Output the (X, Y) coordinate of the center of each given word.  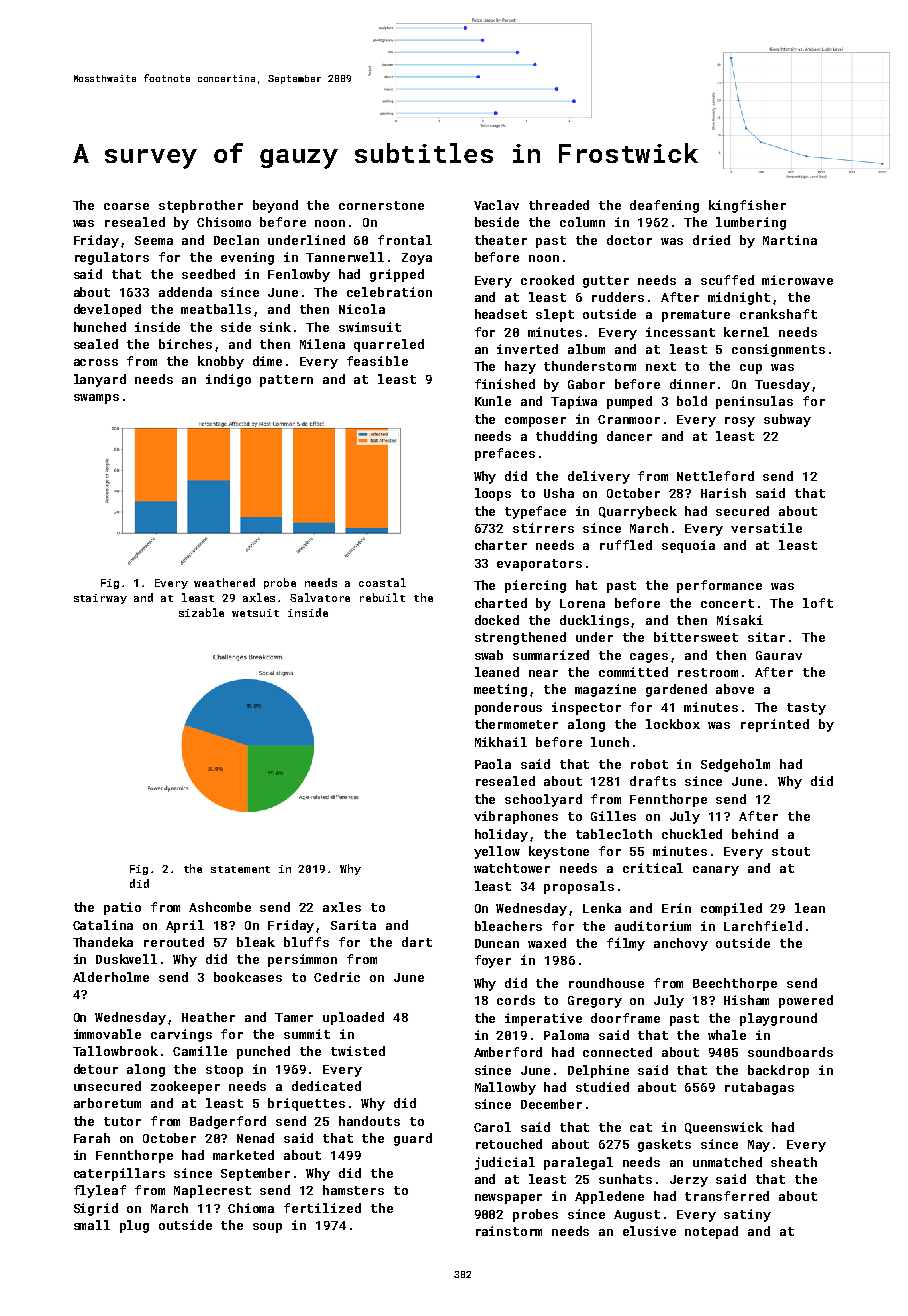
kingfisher (747, 206)
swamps (96, 399)
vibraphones (516, 817)
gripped (397, 275)
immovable (107, 1034)
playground (778, 1019)
